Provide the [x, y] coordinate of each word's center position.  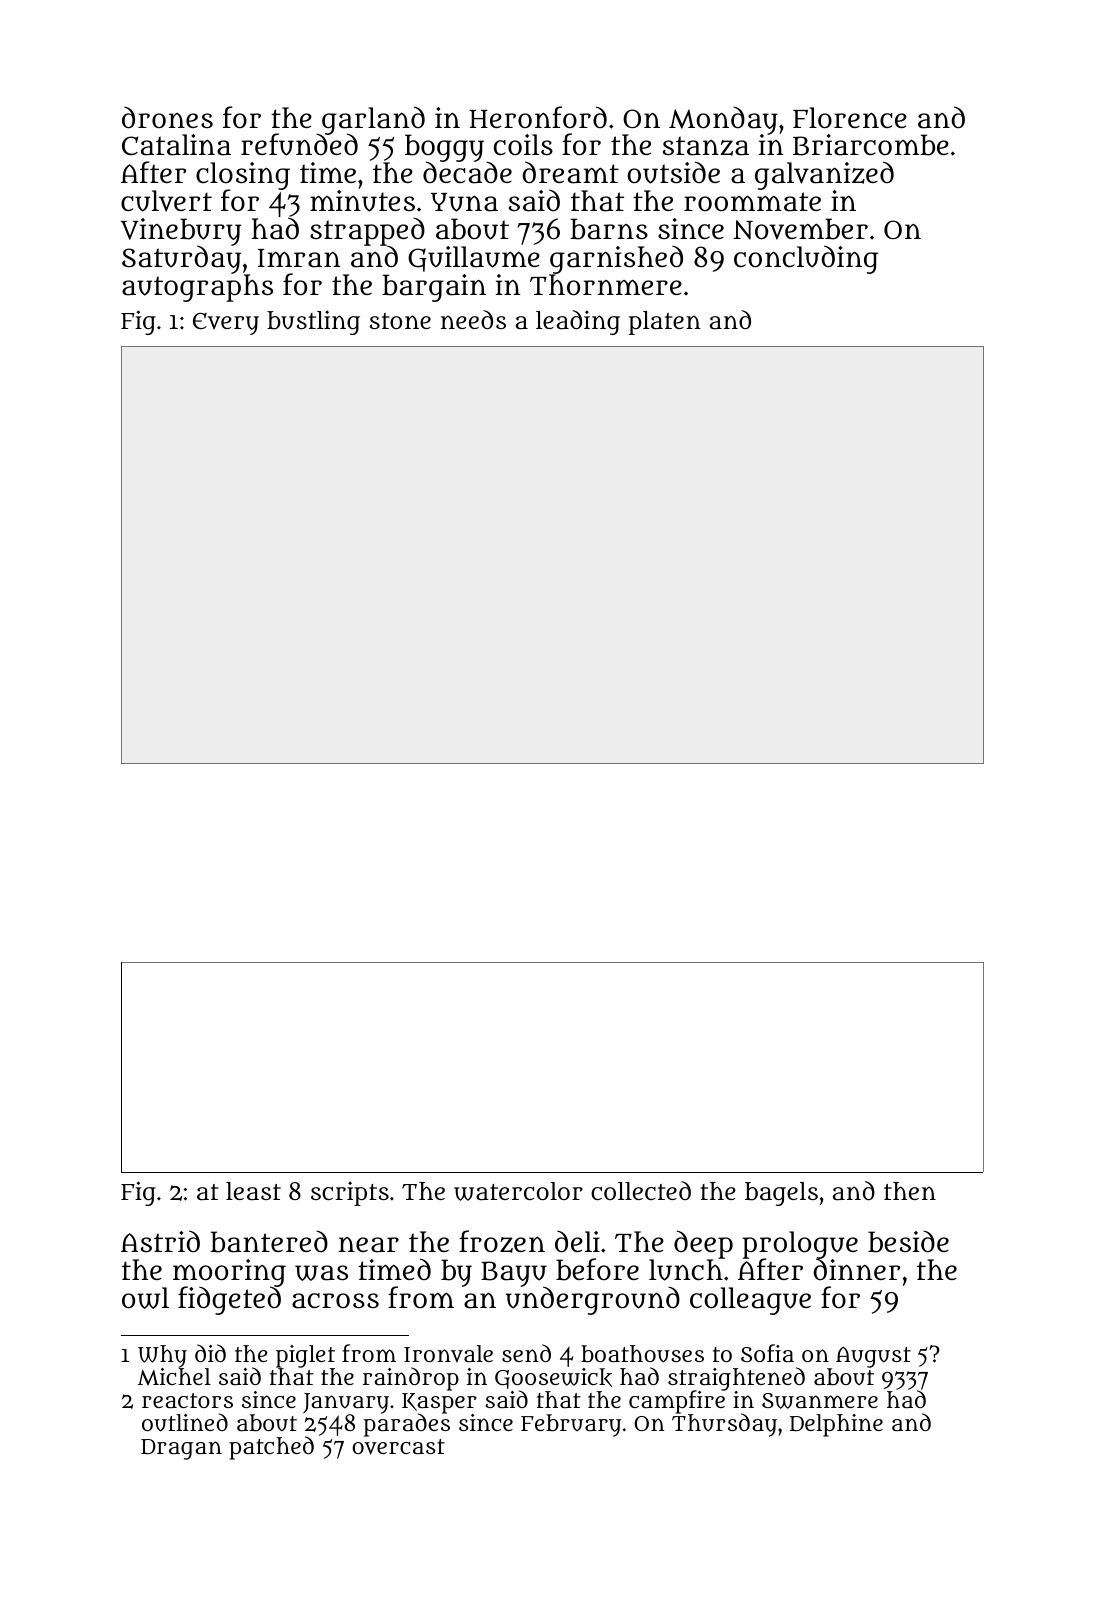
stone [400, 321]
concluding [806, 259]
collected [641, 1190]
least [253, 1191]
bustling [313, 322]
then [910, 1191]
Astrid [160, 1241]
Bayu [514, 1274]
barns [609, 229]
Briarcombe [871, 145]
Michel [174, 1376]
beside [908, 1241]
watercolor [518, 1191]
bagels [781, 1194]
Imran [299, 258]
